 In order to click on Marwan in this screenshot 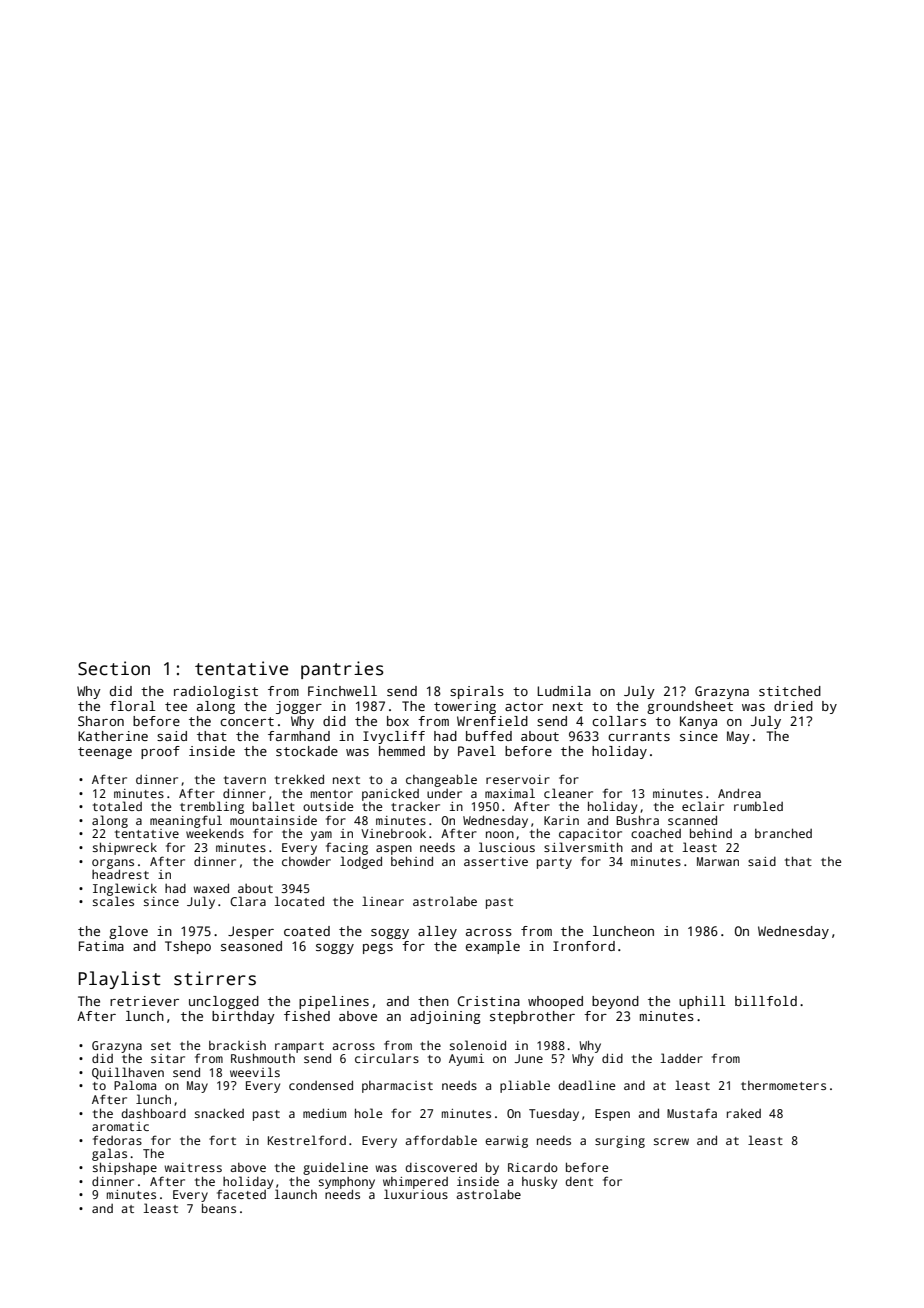, I will do `click(718, 861)`.
